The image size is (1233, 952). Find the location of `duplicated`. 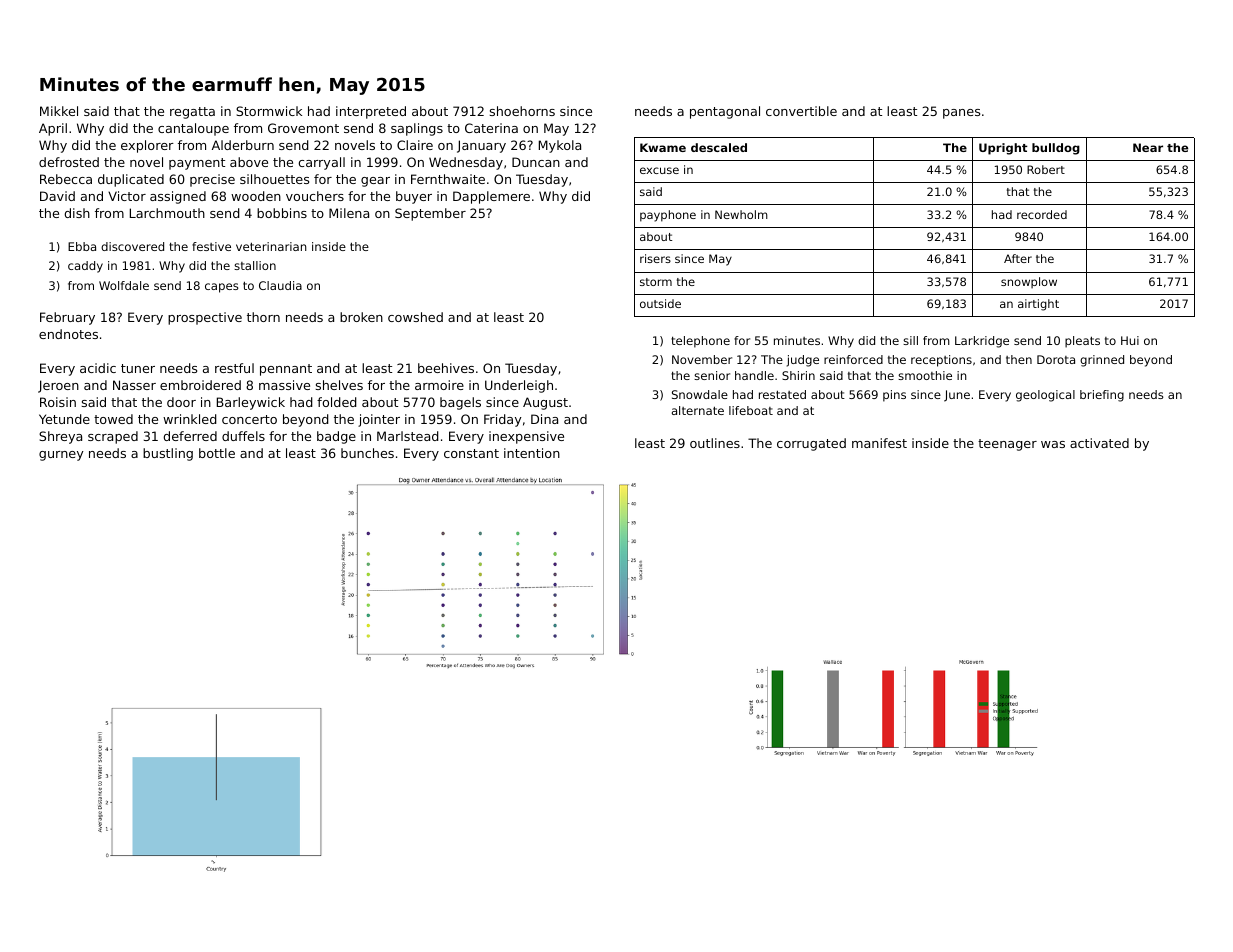

duplicated is located at coordinates (131, 180).
